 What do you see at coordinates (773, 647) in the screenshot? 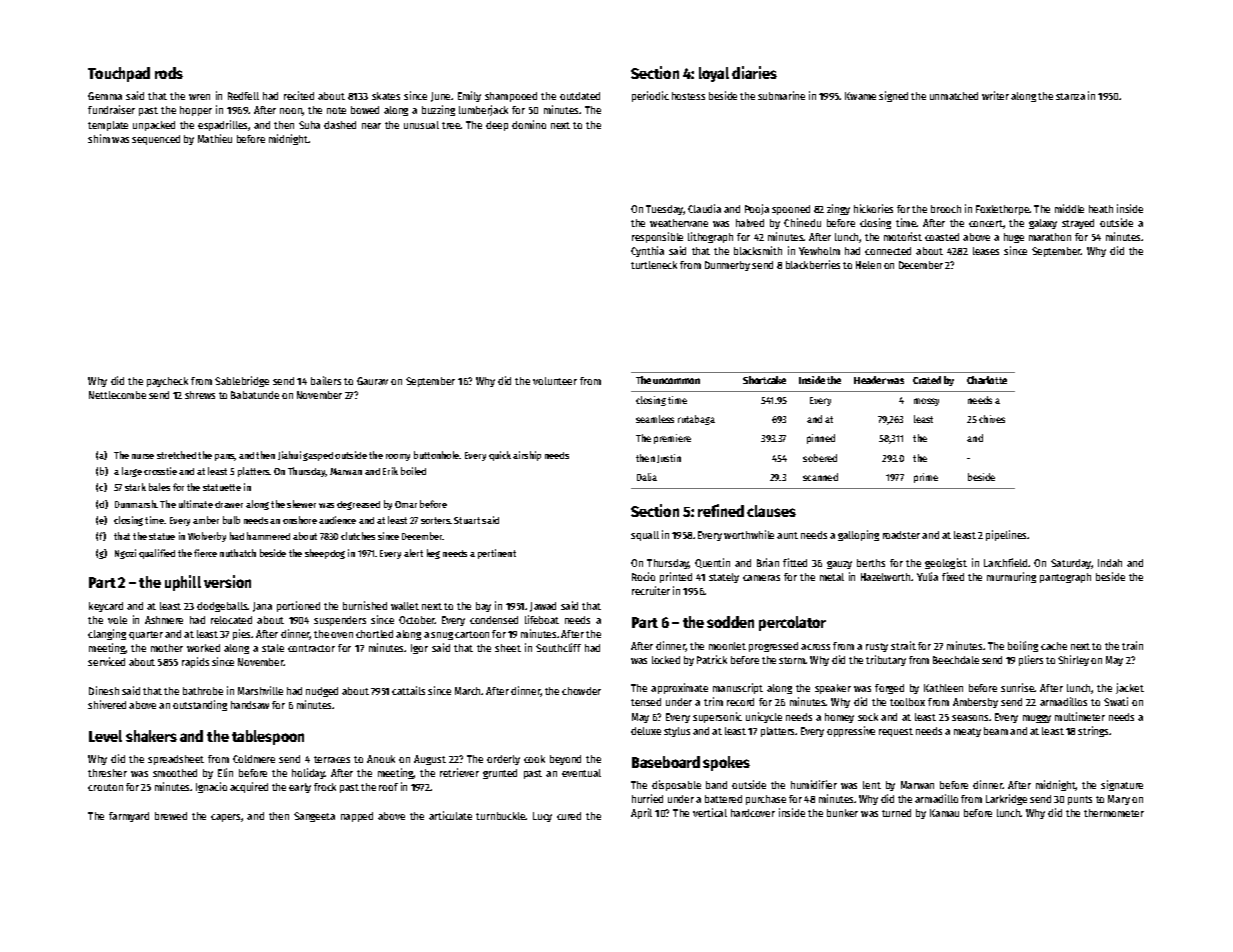
I see `progressed` at bounding box center [773, 647].
